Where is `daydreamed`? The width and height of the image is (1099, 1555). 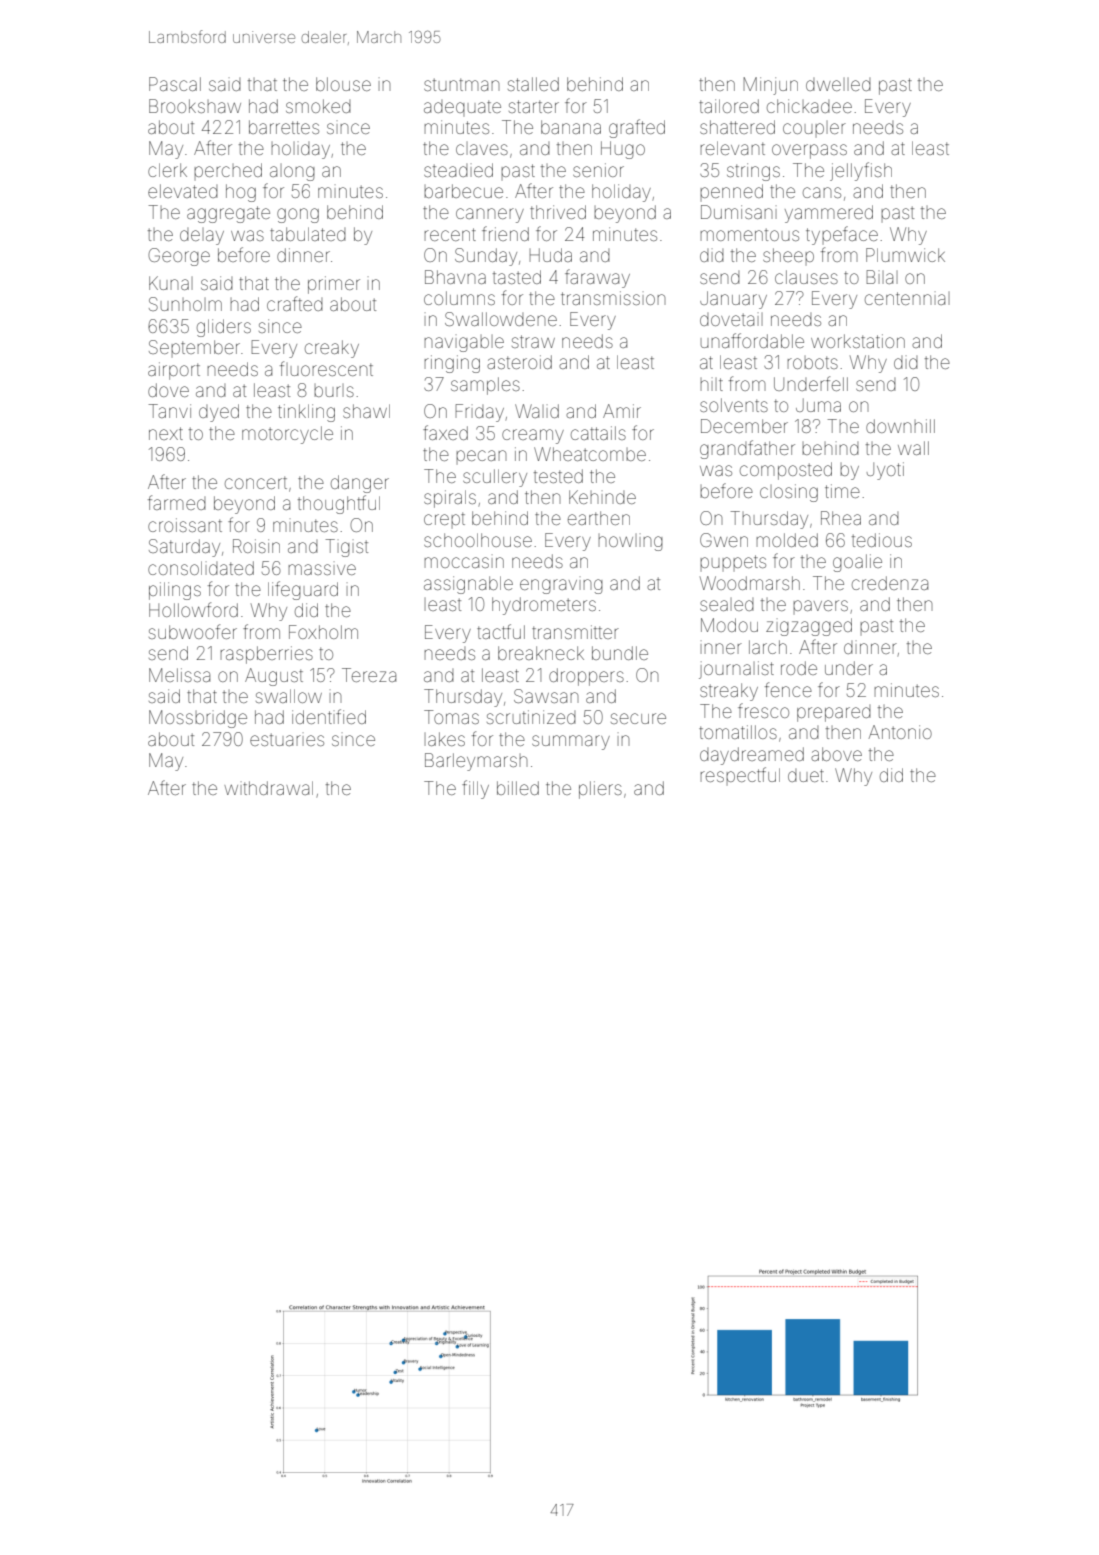 daydreamed is located at coordinates (752, 756).
